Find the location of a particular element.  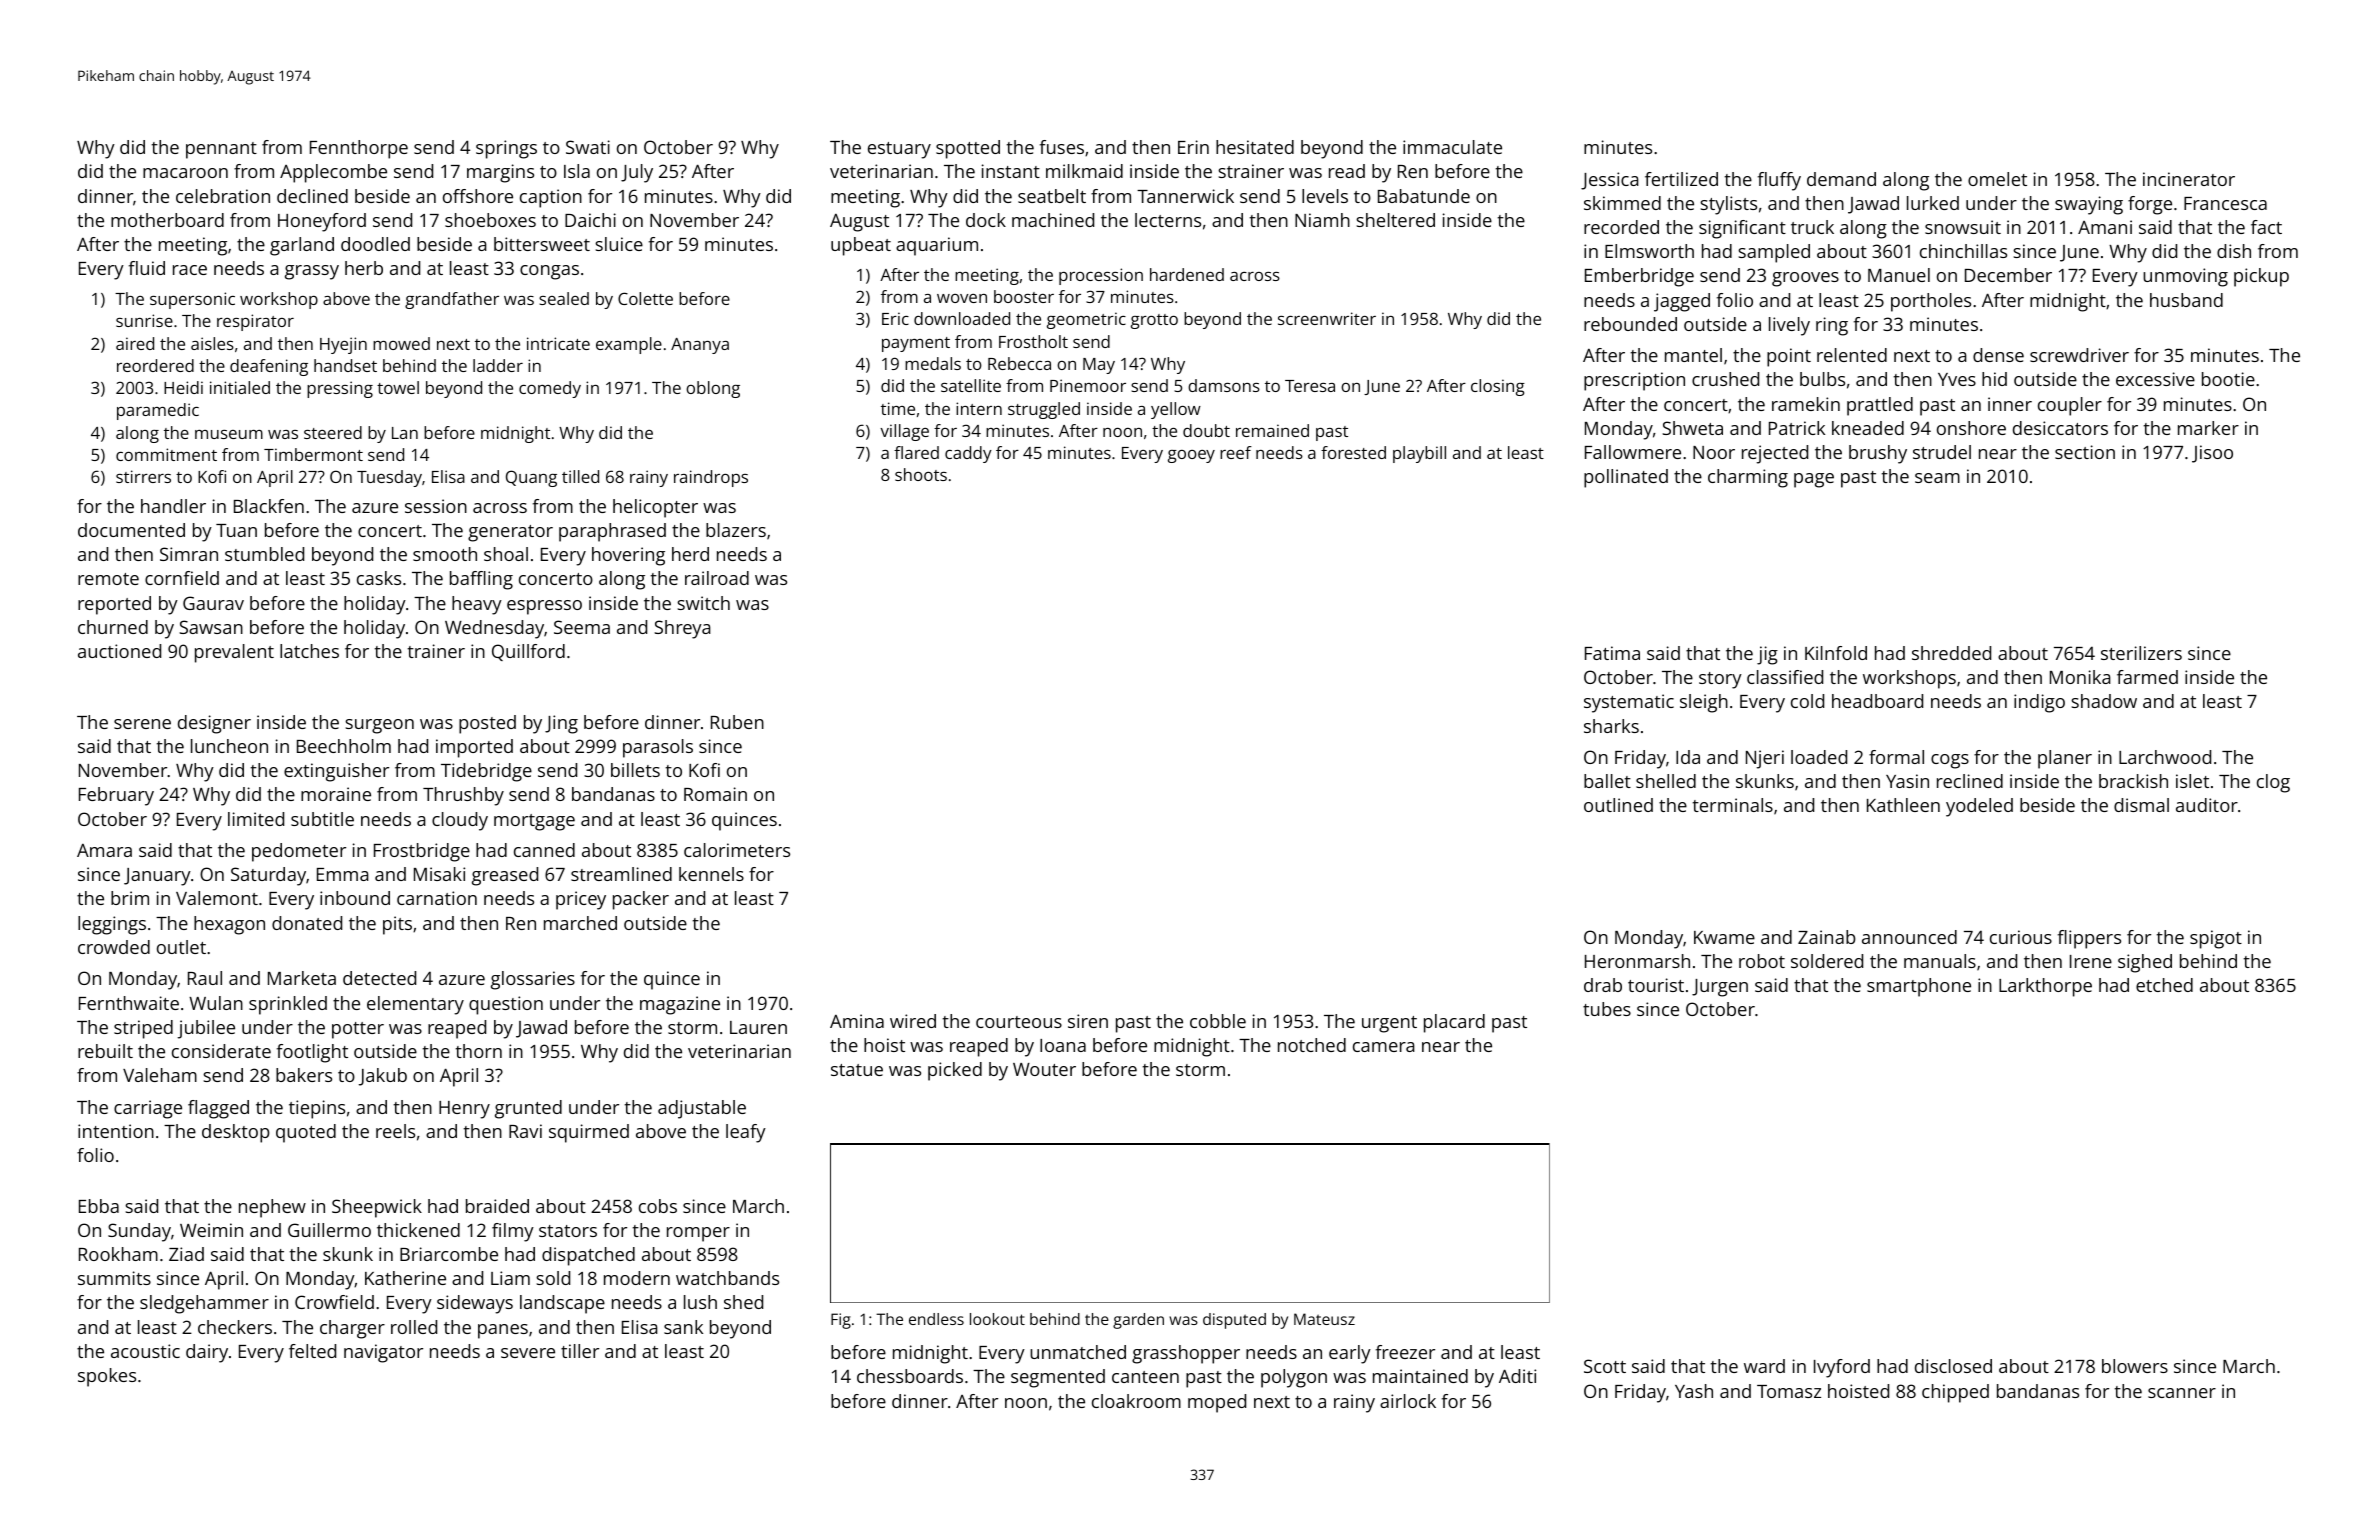

chessboards is located at coordinates (910, 1376).
